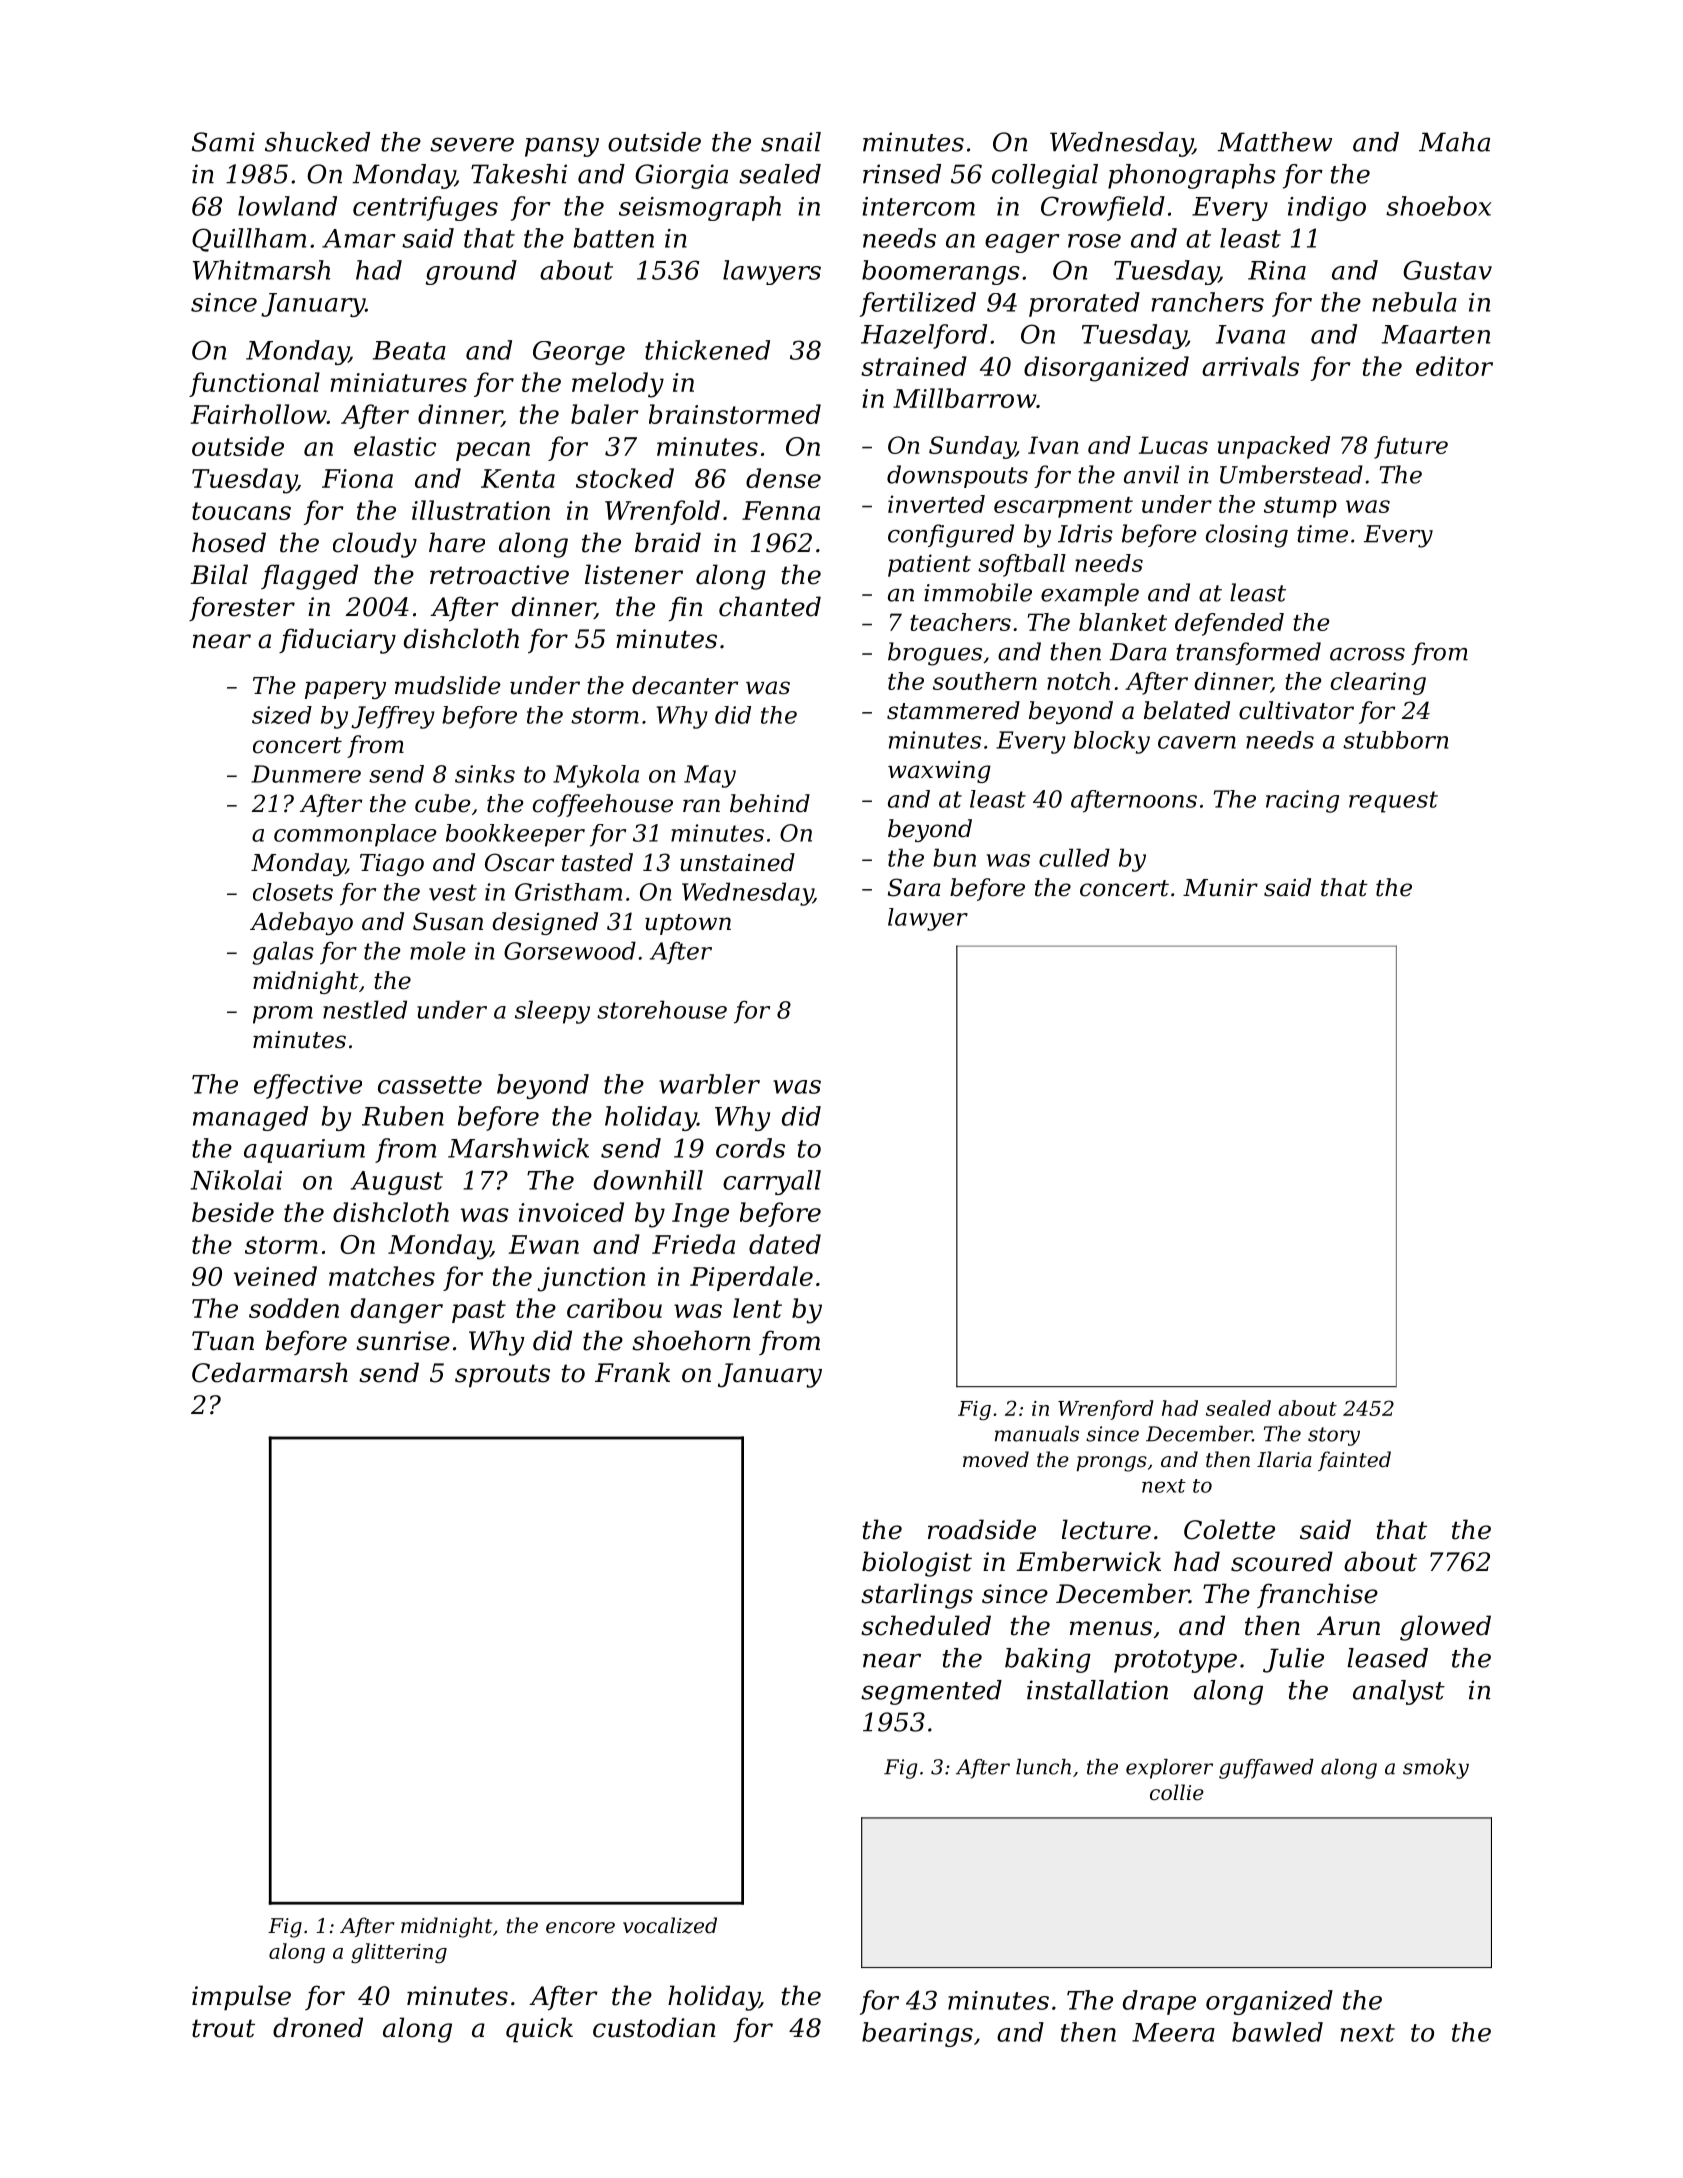 The height and width of the document is (2178, 1683). Describe the element at coordinates (399, 1953) in the document. I see `glittering` at that location.
